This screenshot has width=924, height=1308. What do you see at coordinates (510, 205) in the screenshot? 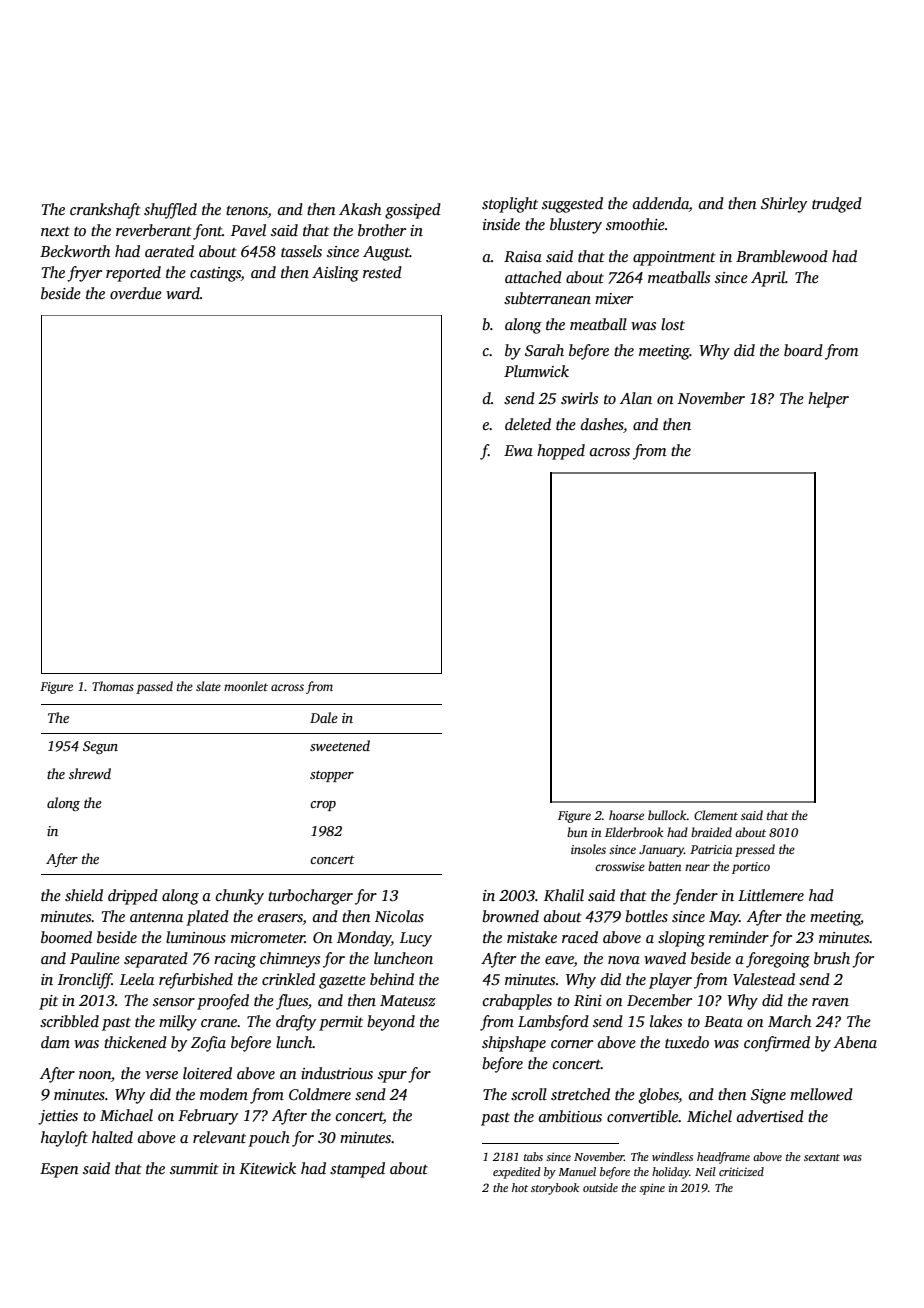
I see `stoplight` at bounding box center [510, 205].
